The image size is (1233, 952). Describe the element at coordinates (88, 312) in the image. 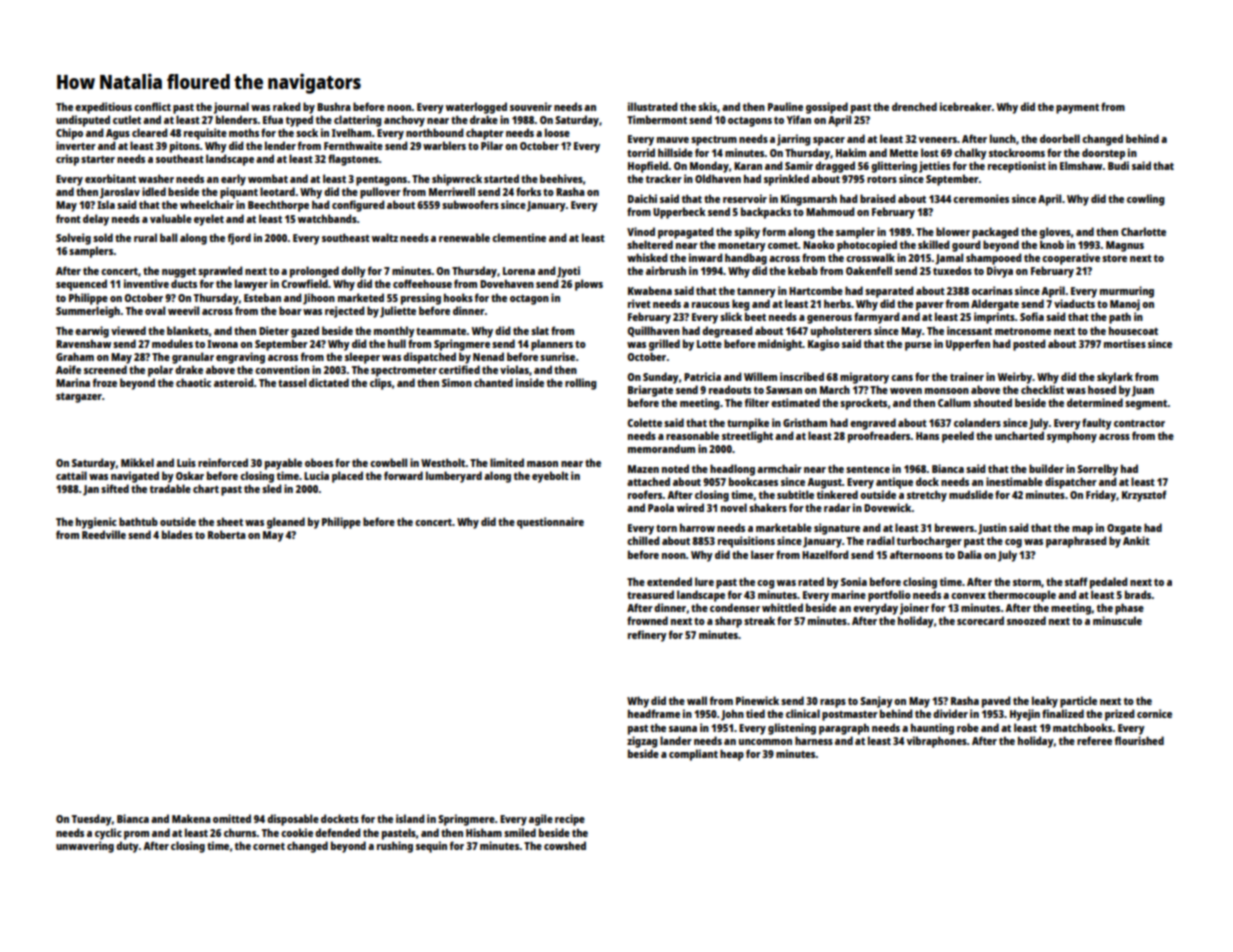

I see `Summerleigh` at that location.
